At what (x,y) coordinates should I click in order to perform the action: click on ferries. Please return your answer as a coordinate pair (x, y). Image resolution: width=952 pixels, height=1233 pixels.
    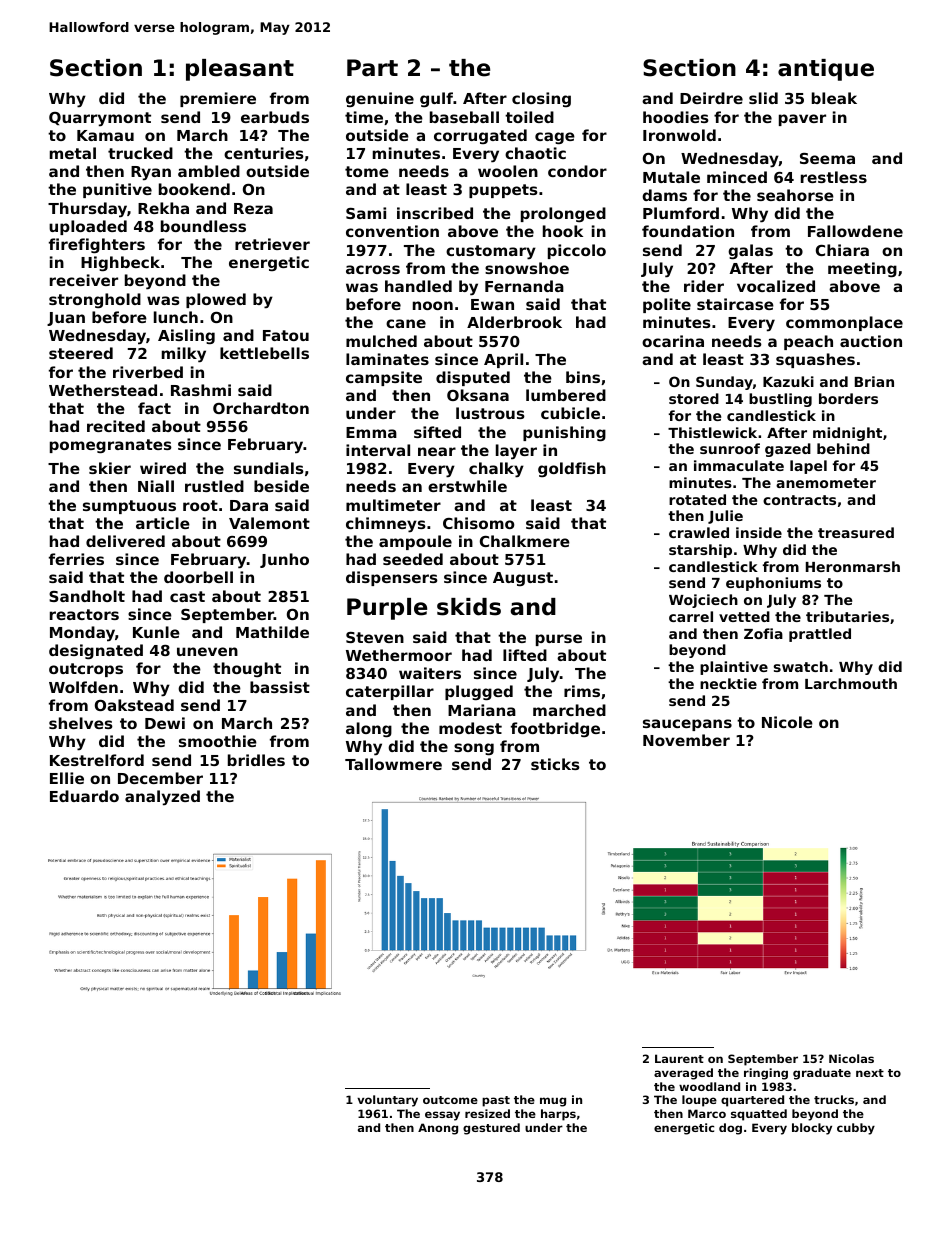
    Looking at the image, I should click on (76, 559).
